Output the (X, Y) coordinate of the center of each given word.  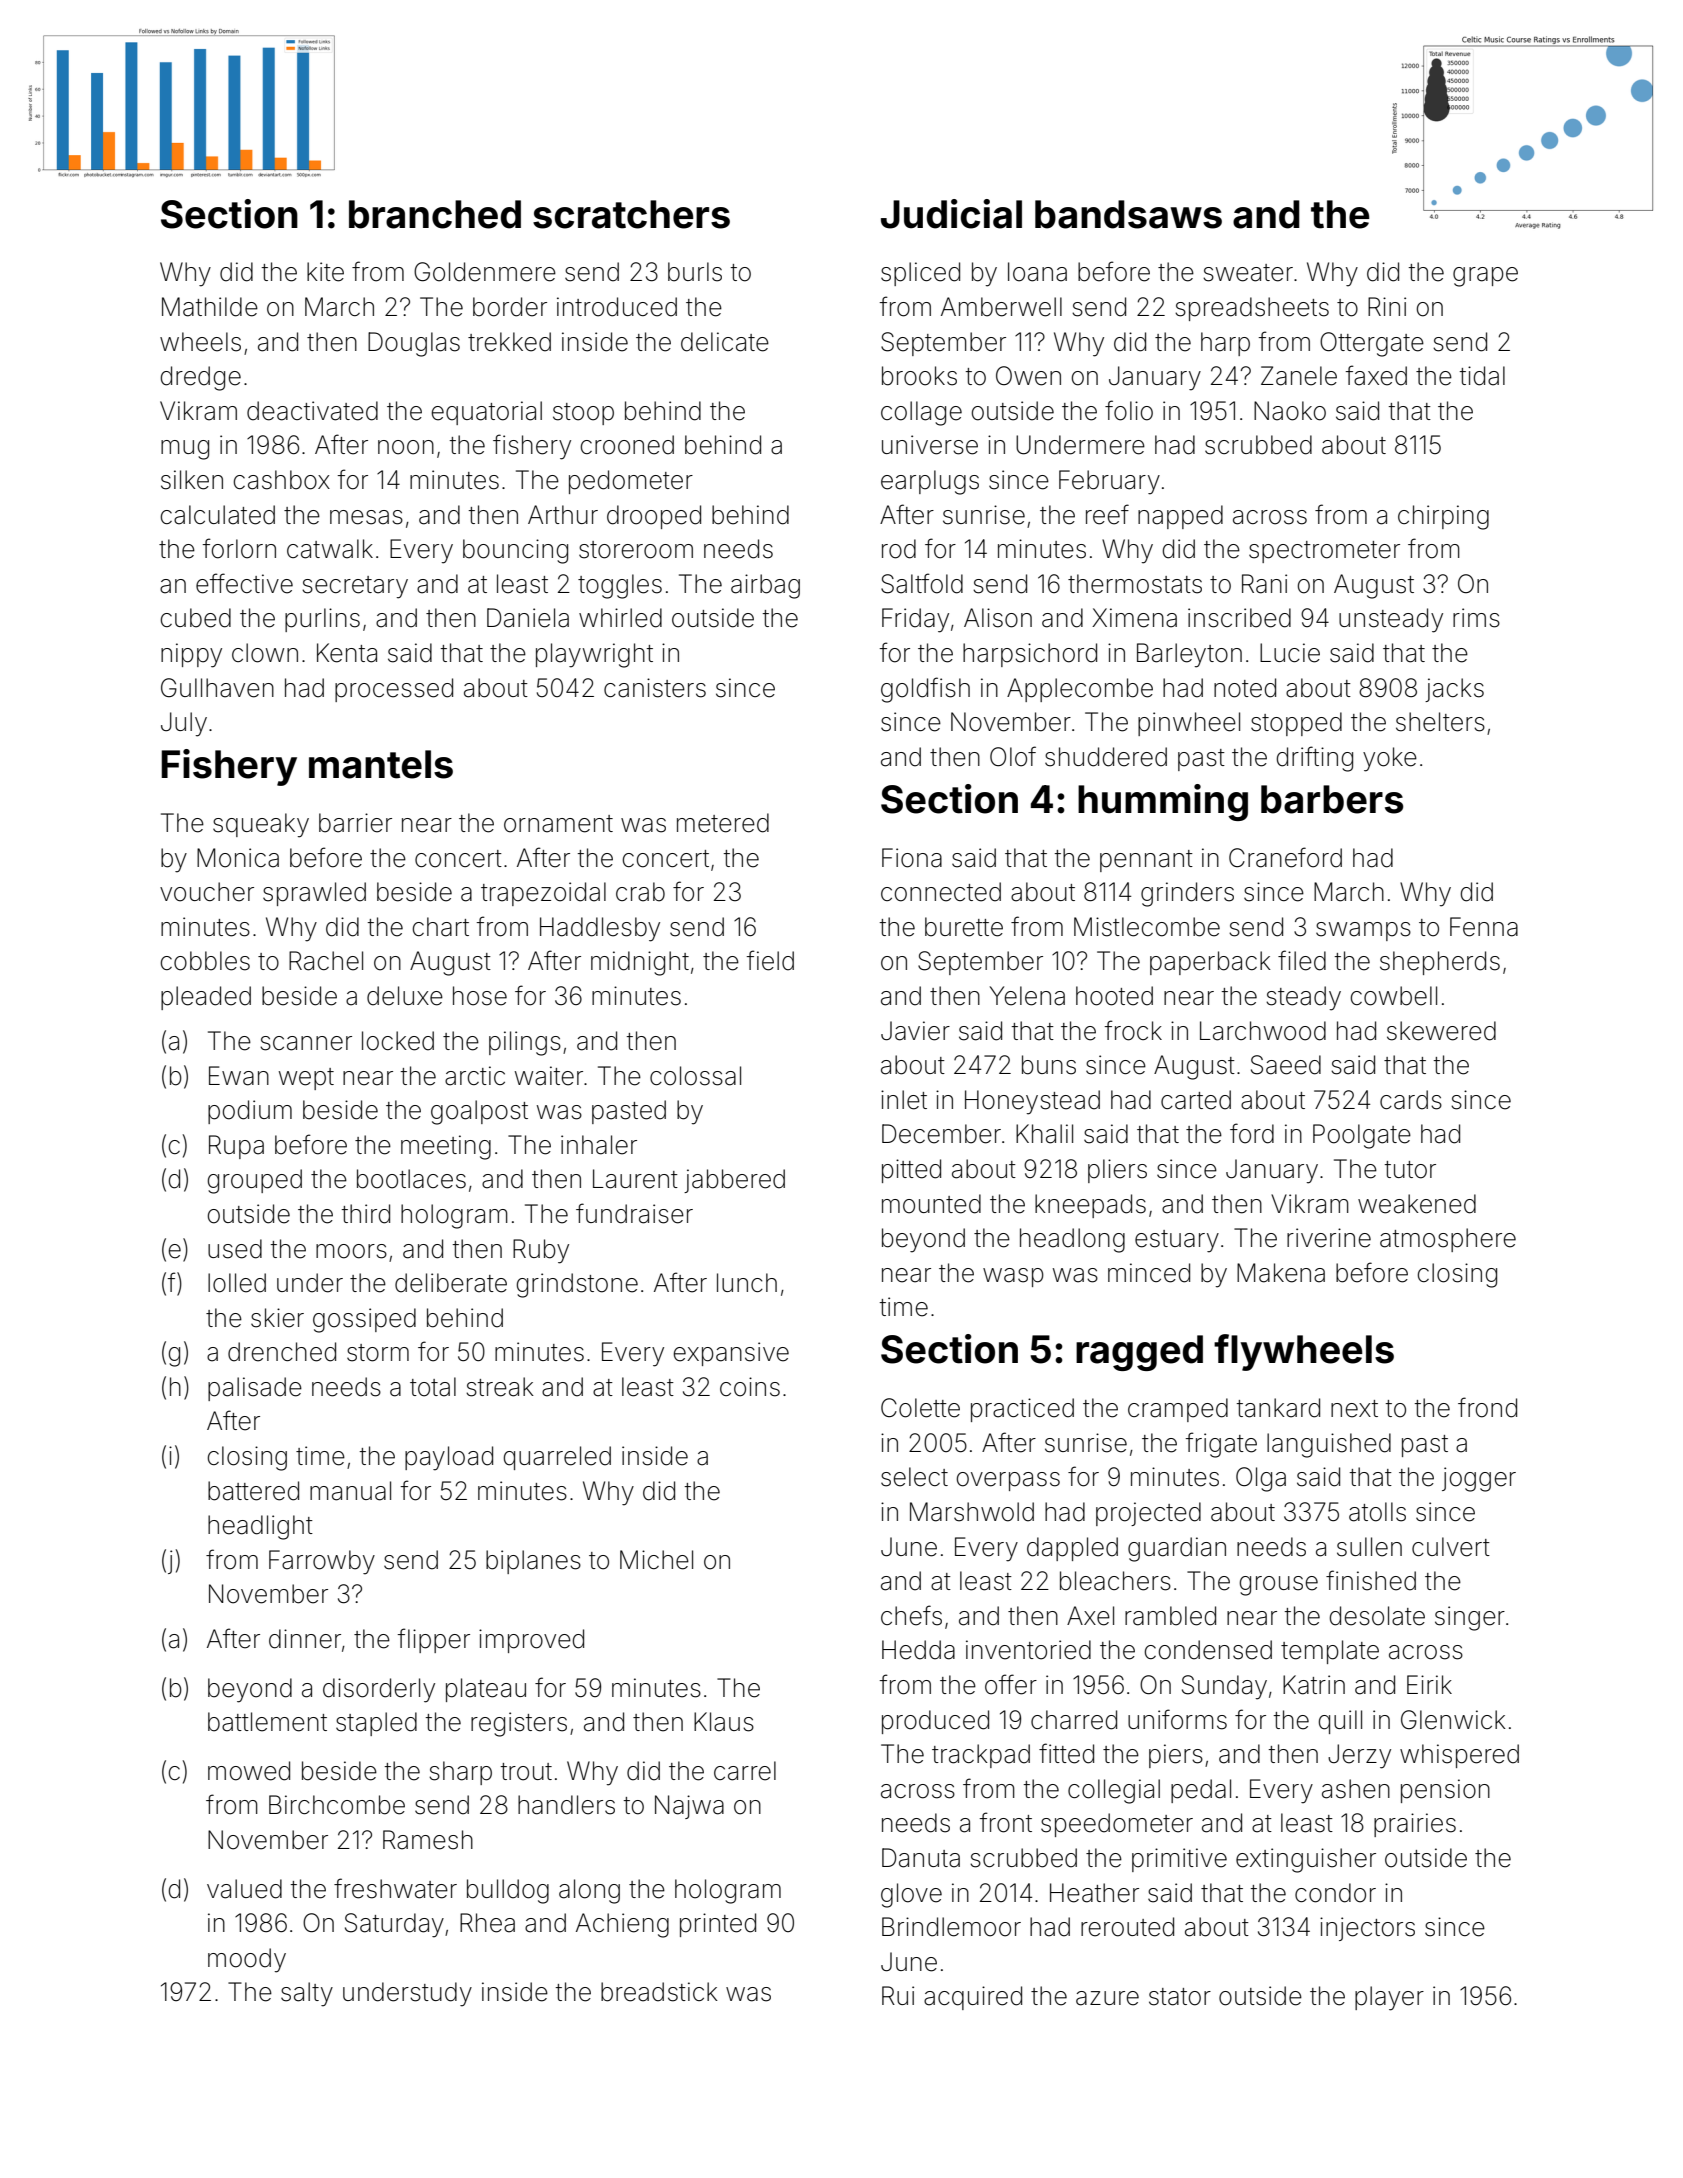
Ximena (1134, 618)
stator (1180, 1997)
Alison (998, 618)
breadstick (659, 1992)
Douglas (414, 344)
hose (480, 996)
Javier (915, 1031)
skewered (1441, 1031)
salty (307, 1994)
